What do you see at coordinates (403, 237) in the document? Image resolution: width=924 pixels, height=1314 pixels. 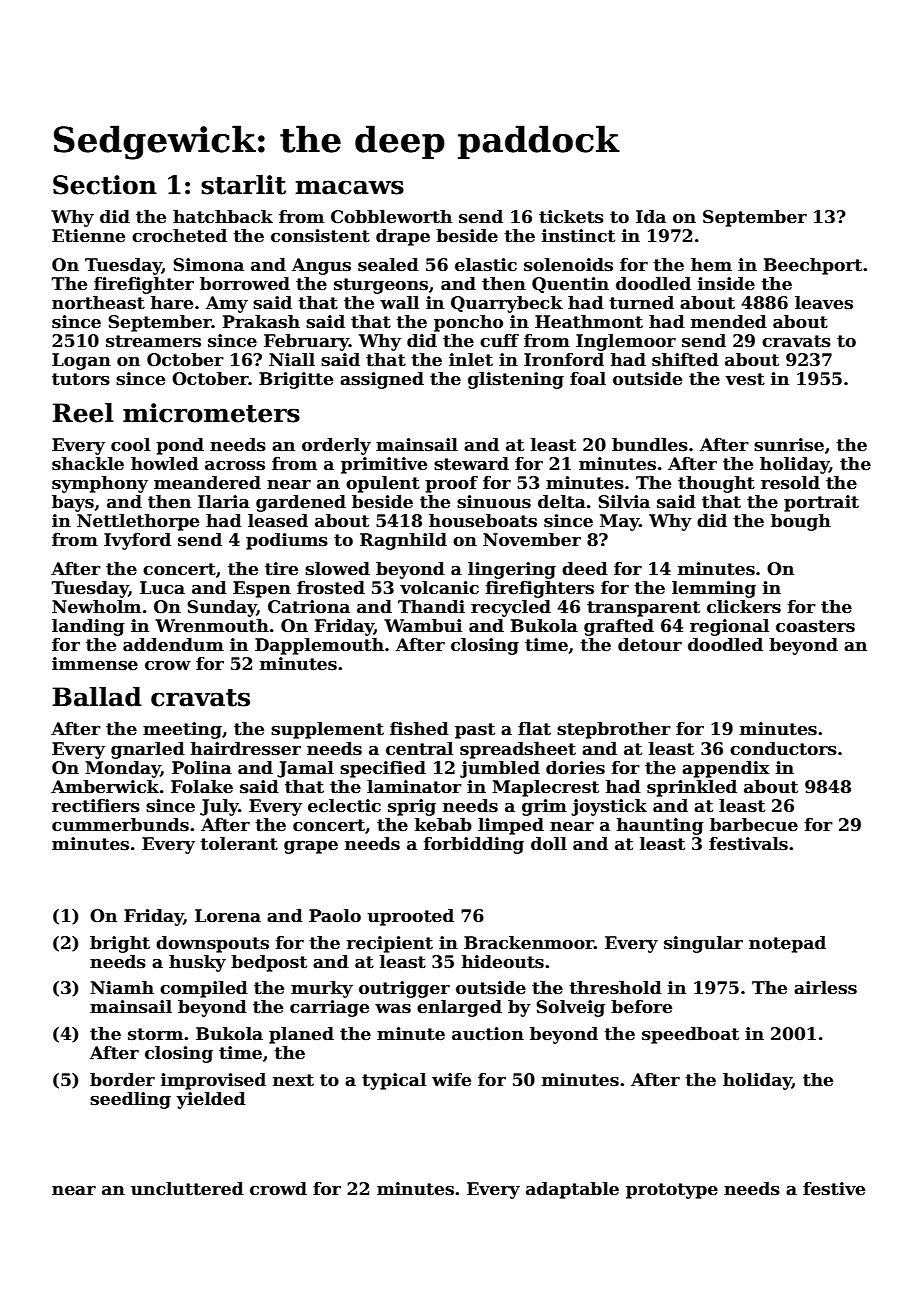 I see `drape` at bounding box center [403, 237].
